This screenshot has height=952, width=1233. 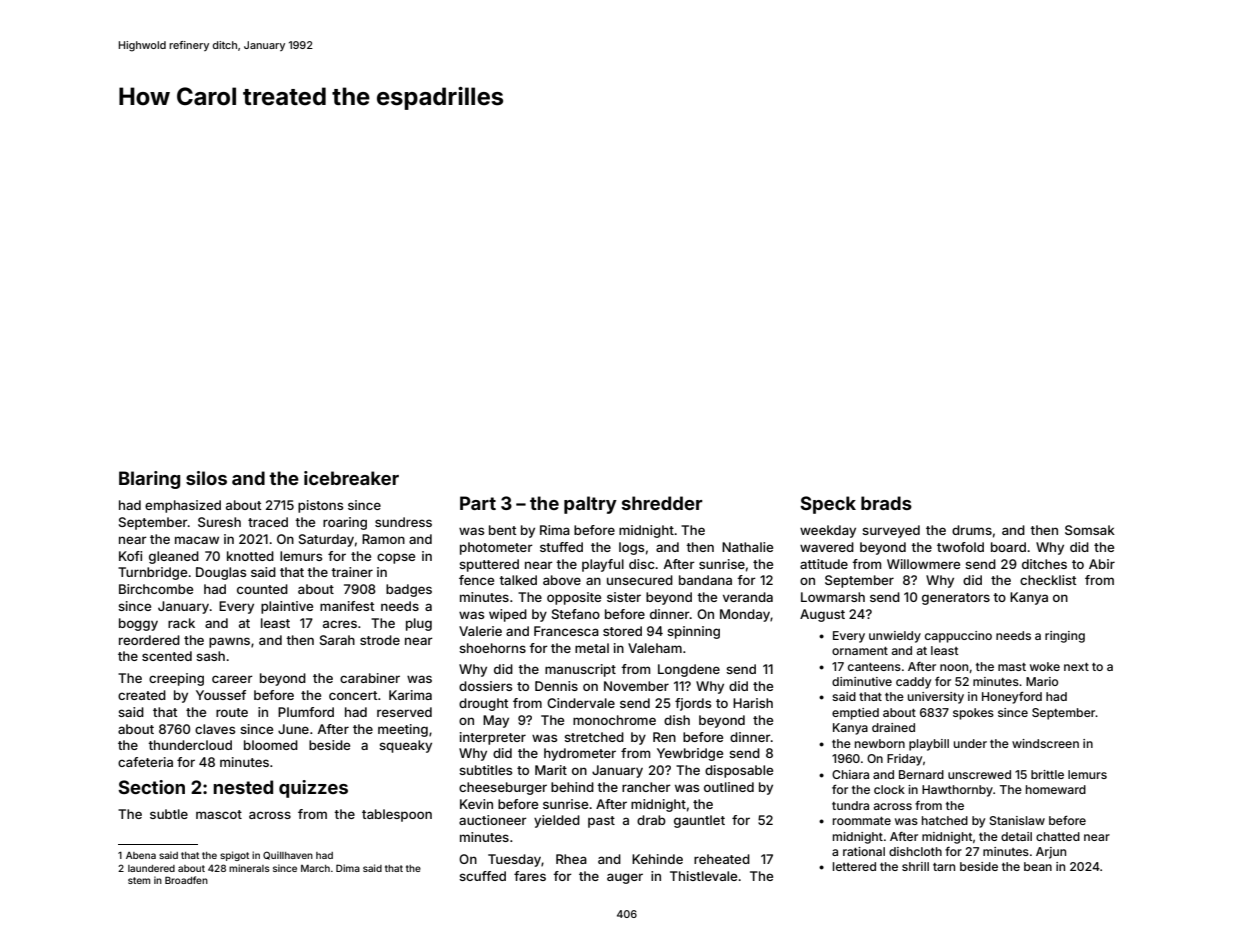 I want to click on spigot, so click(x=234, y=856).
